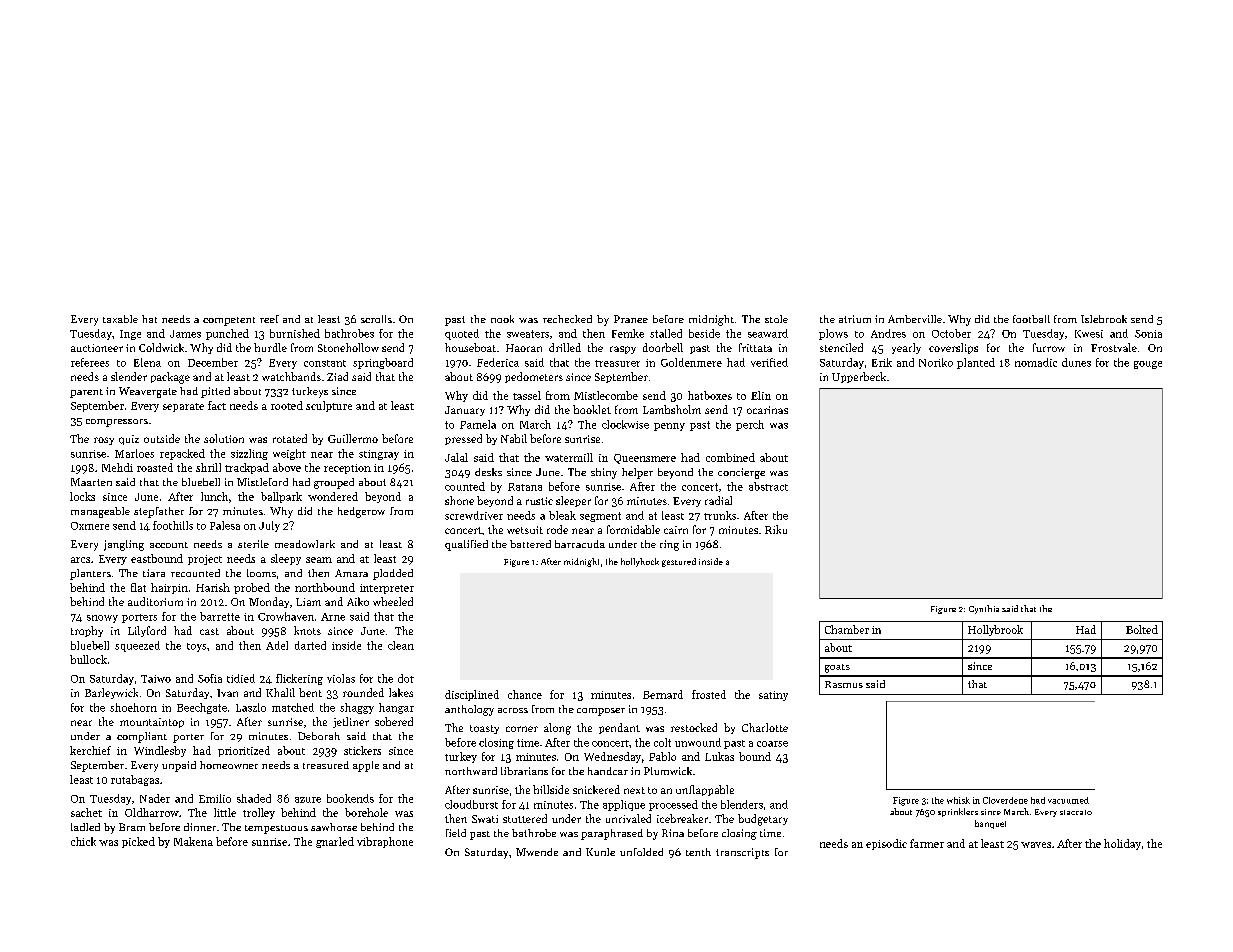 The image size is (1233, 952). What do you see at coordinates (117, 423) in the document?
I see `compressors` at bounding box center [117, 423].
